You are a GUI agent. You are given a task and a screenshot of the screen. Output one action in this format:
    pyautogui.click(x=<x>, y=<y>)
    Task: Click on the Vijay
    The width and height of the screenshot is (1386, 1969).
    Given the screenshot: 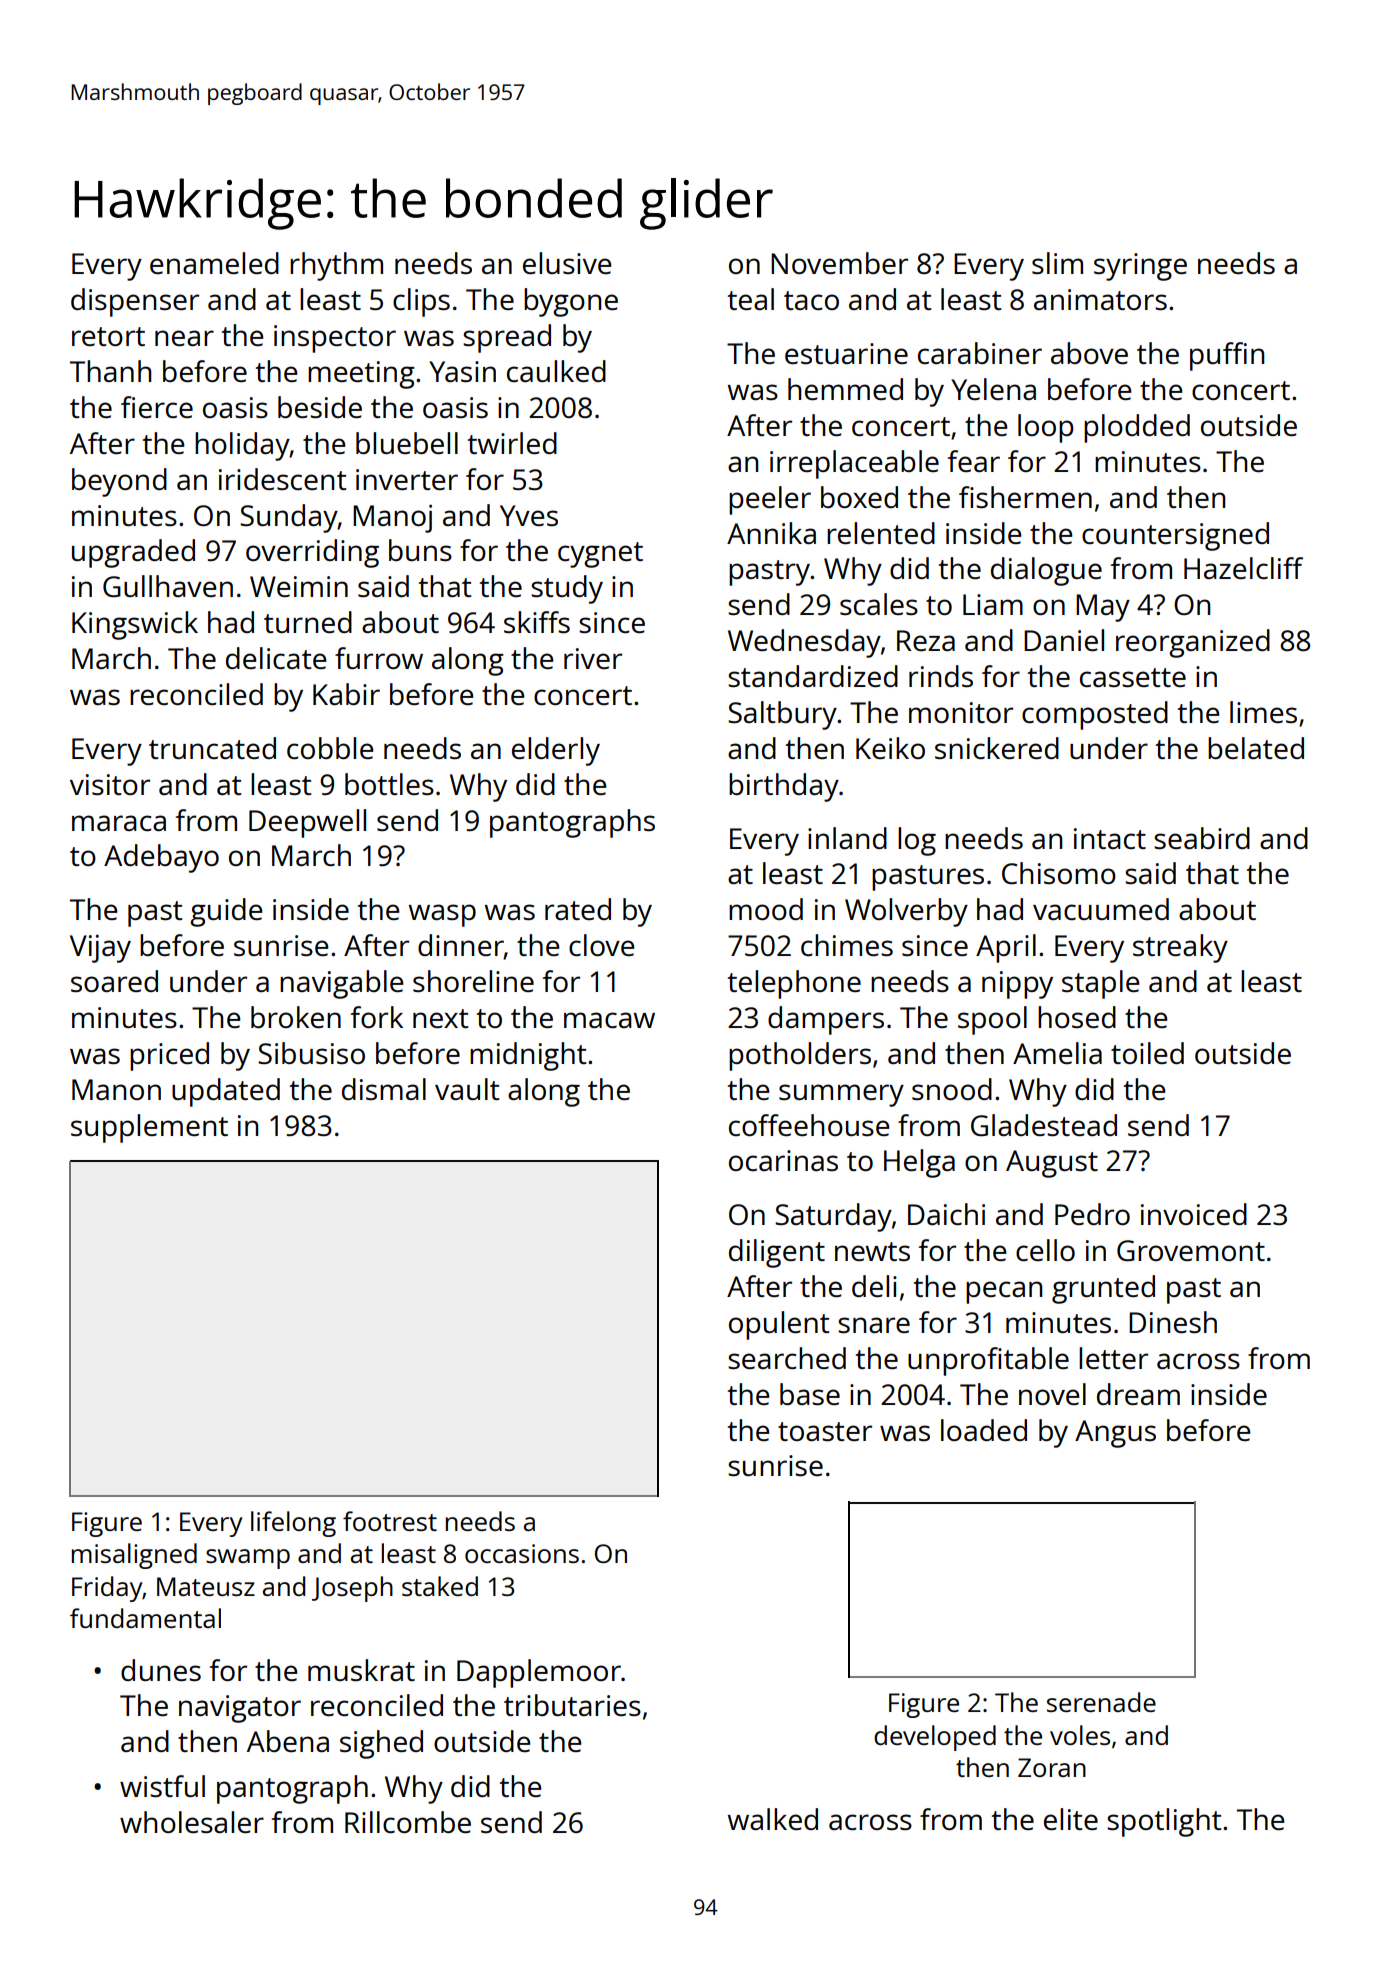 What is the action you would take?
    pyautogui.click(x=100, y=948)
